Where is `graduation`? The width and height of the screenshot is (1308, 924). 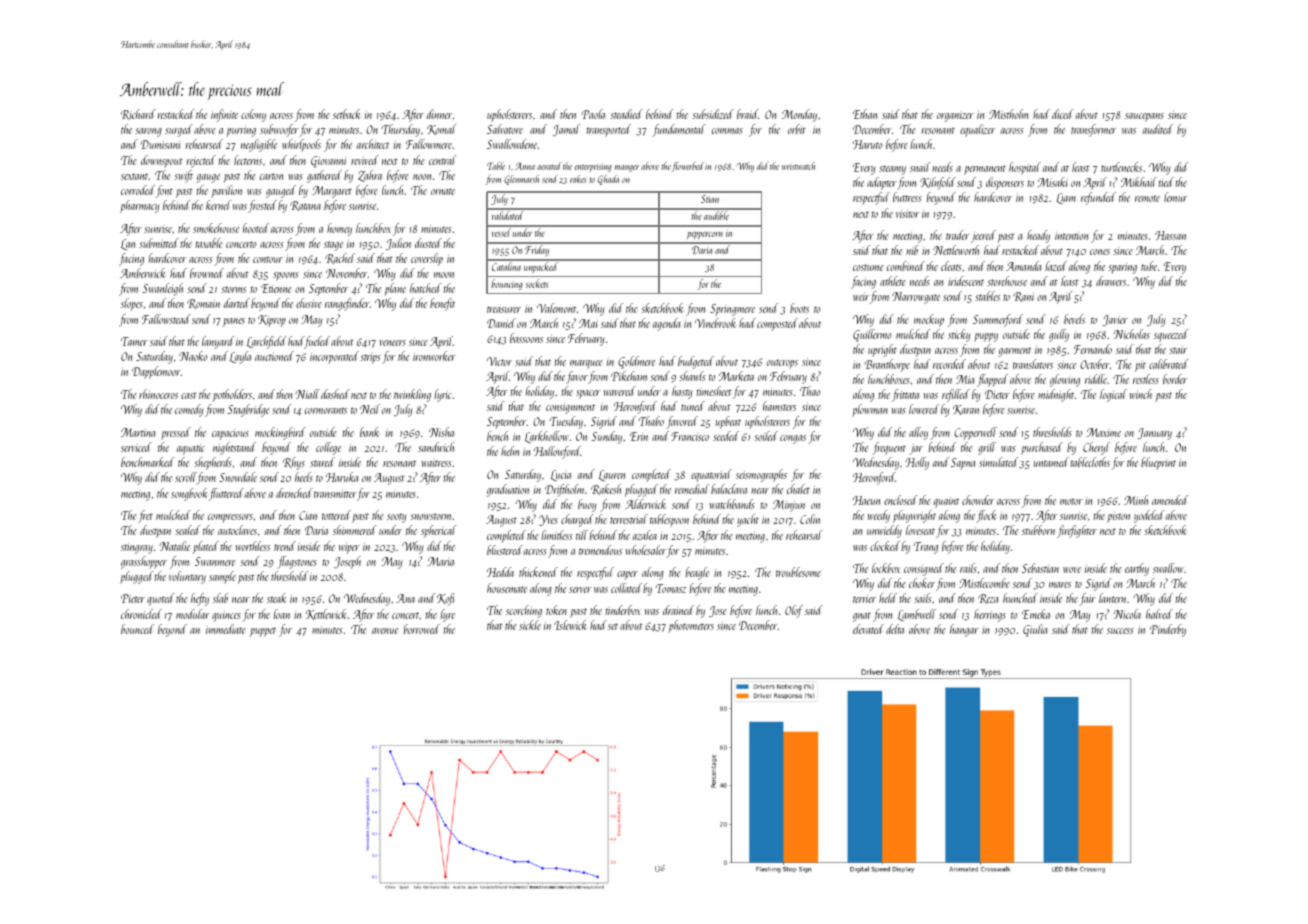
graduation is located at coordinates (508, 490).
